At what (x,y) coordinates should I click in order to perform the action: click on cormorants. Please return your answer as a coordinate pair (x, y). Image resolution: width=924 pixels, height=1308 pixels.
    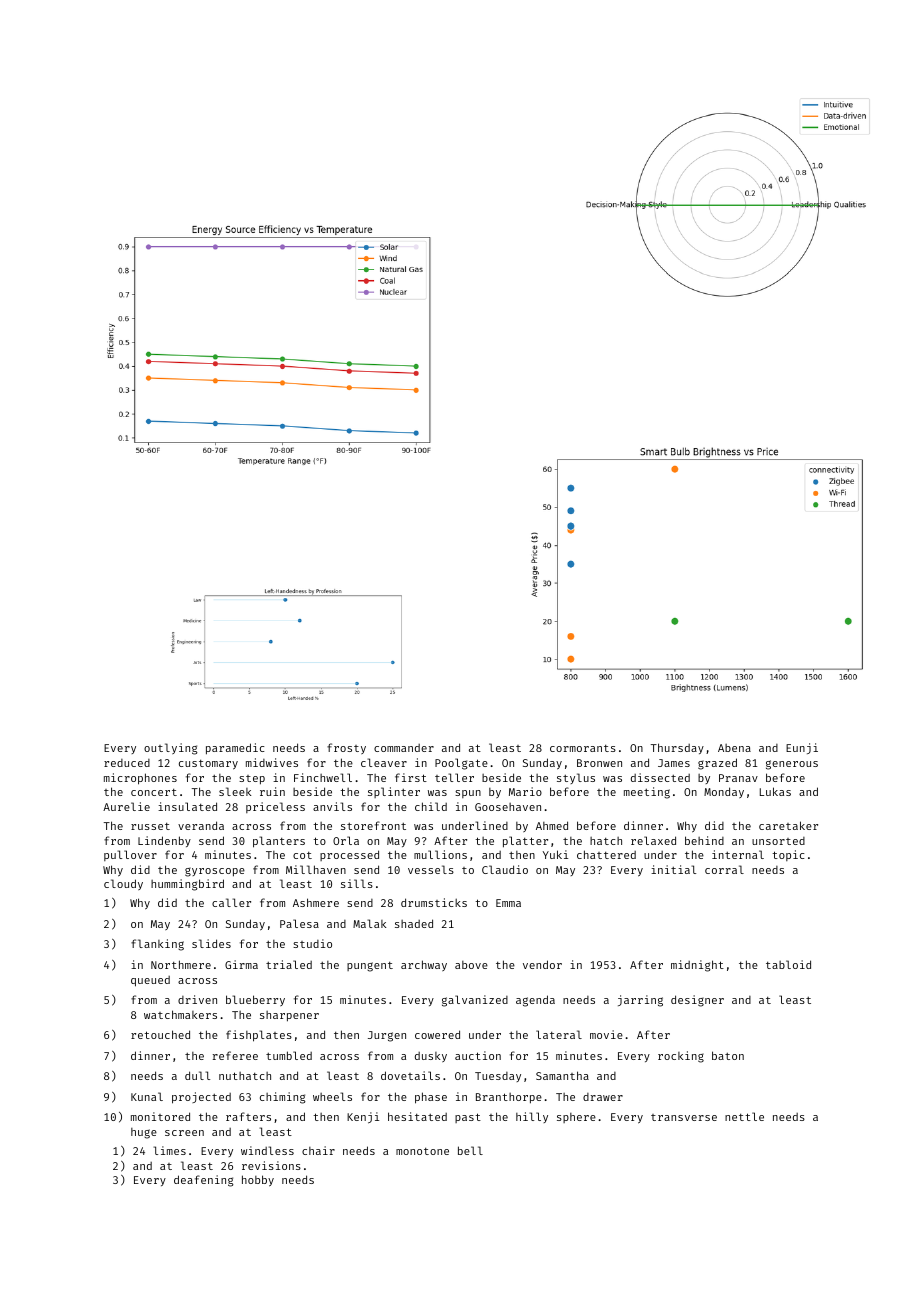
    Looking at the image, I should click on (583, 748).
